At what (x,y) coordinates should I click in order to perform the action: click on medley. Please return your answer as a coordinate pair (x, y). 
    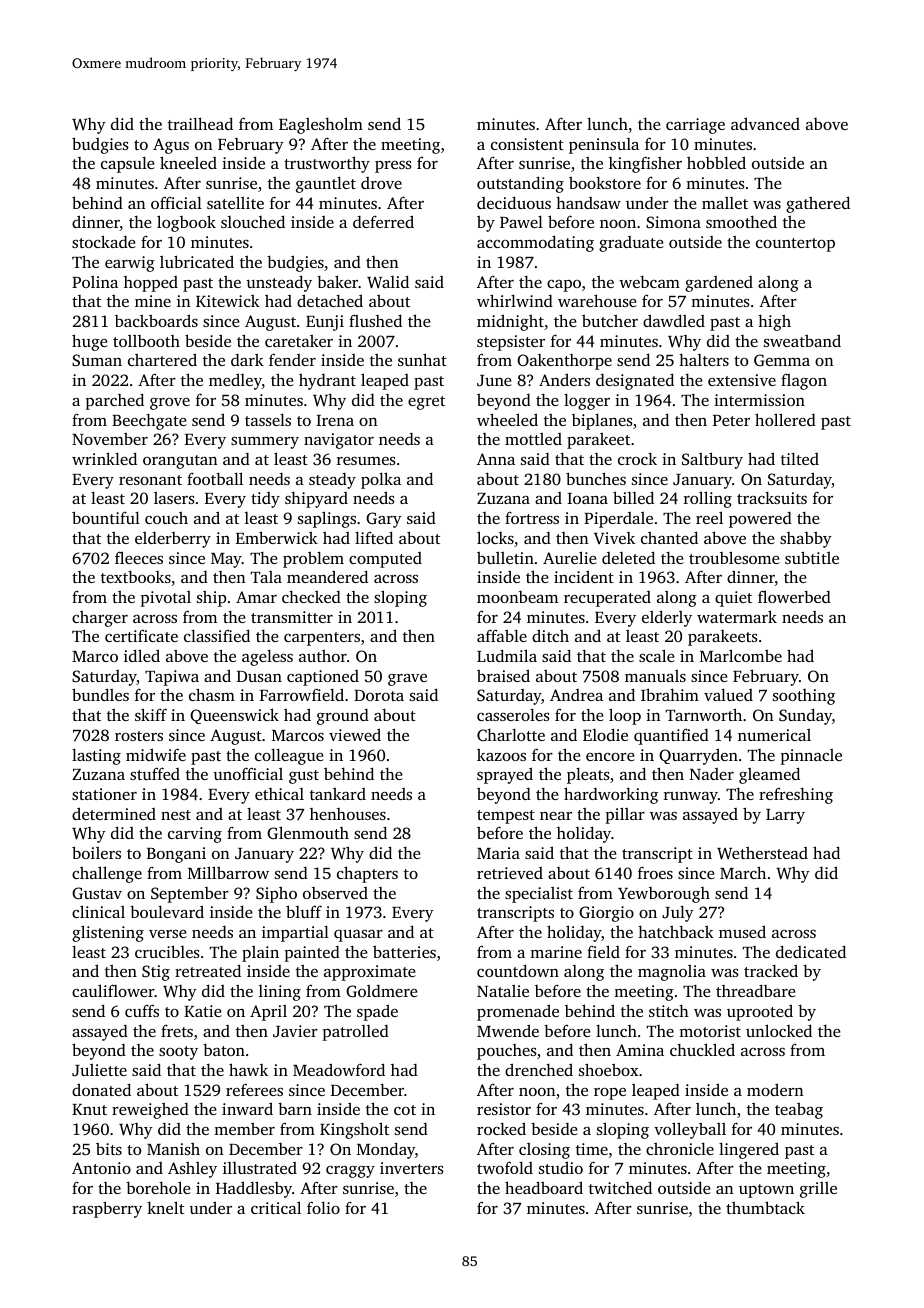
    Looking at the image, I should click on (235, 381).
